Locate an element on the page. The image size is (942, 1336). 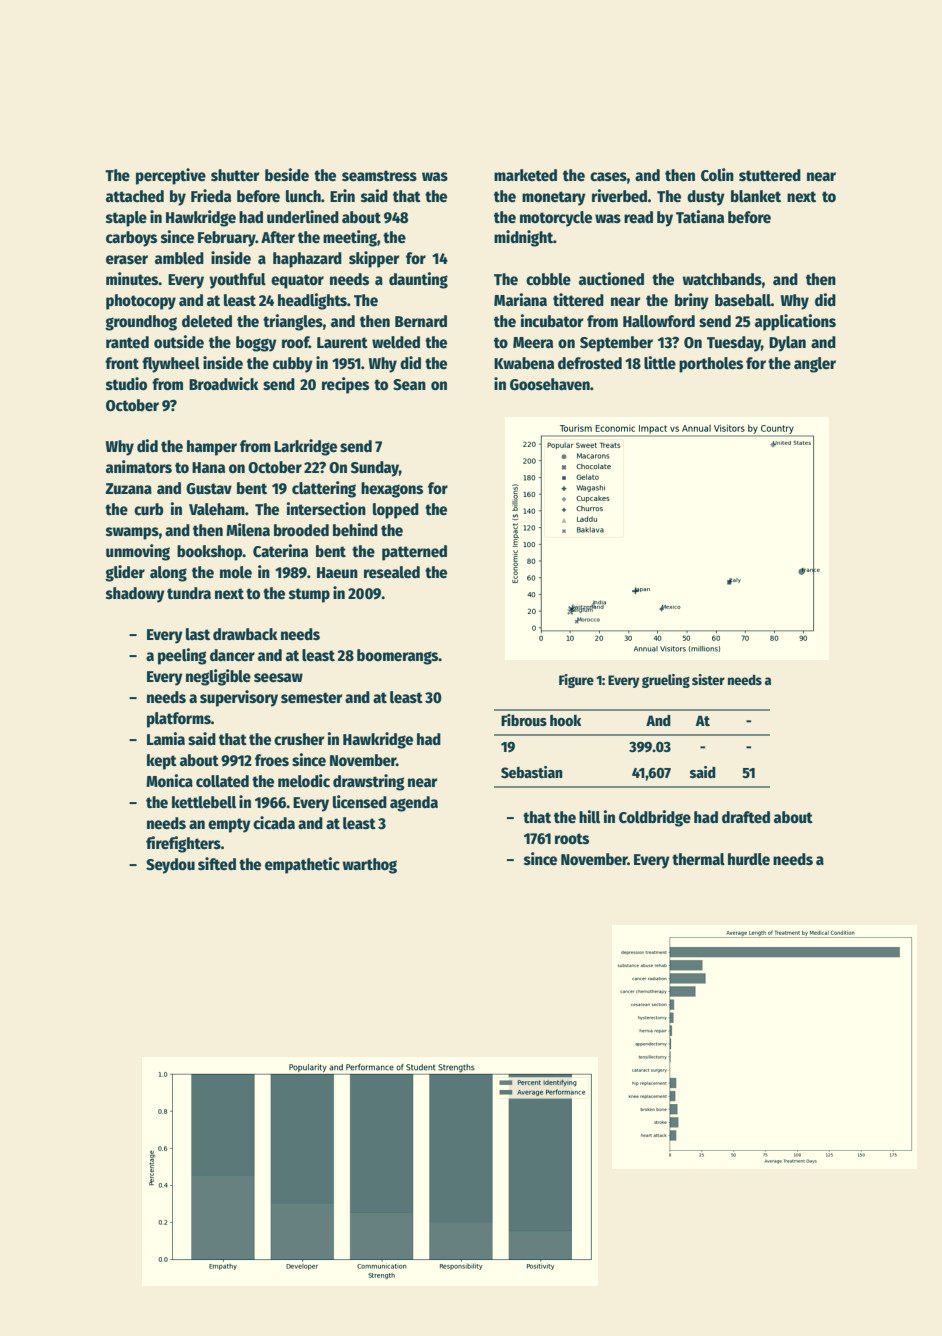
hexagons is located at coordinates (392, 490).
